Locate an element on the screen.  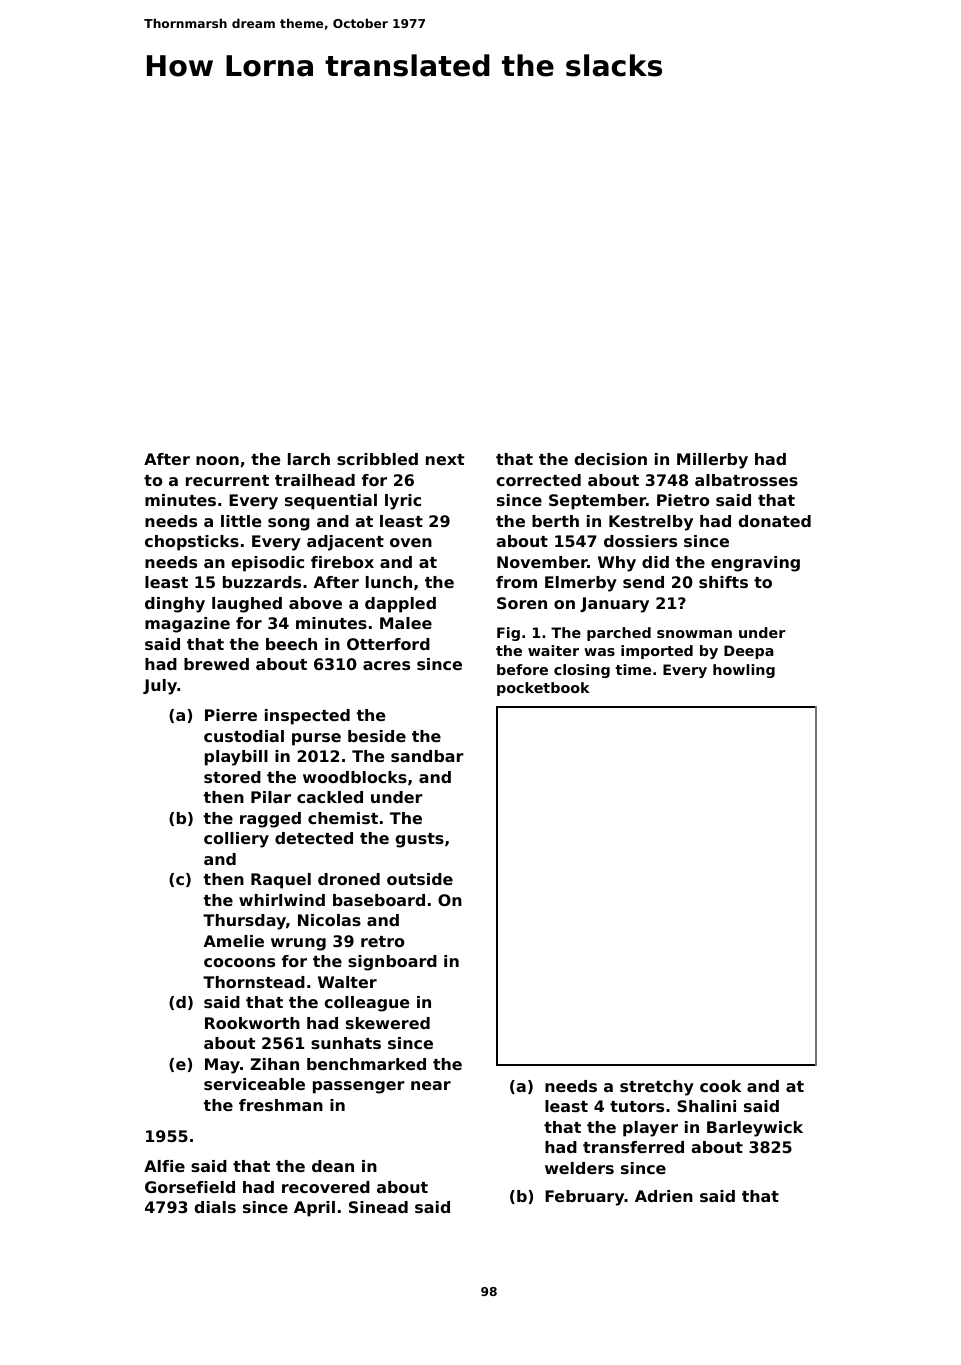
howling is located at coordinates (744, 671).
